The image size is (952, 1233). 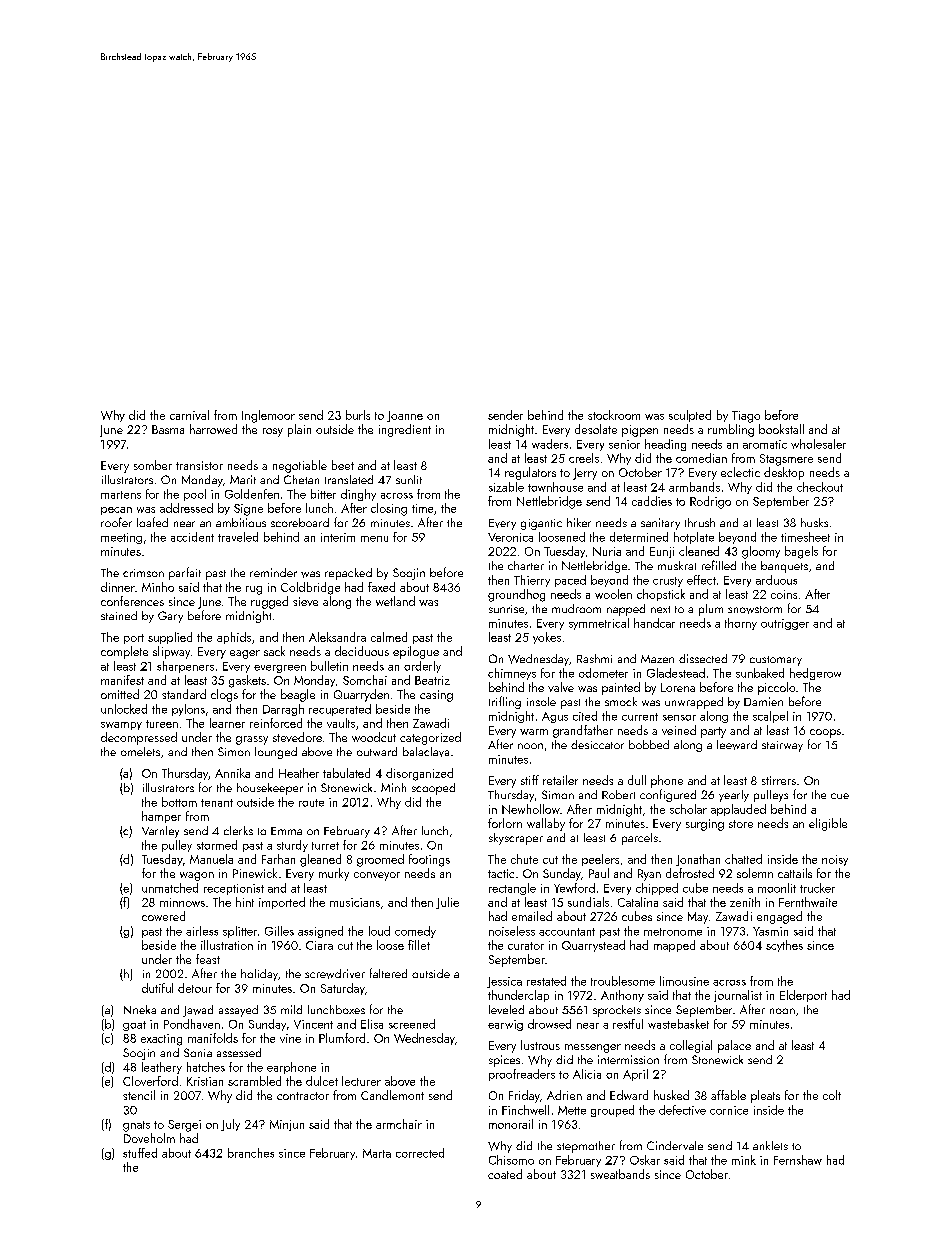 I want to click on Julie, so click(x=447, y=903).
